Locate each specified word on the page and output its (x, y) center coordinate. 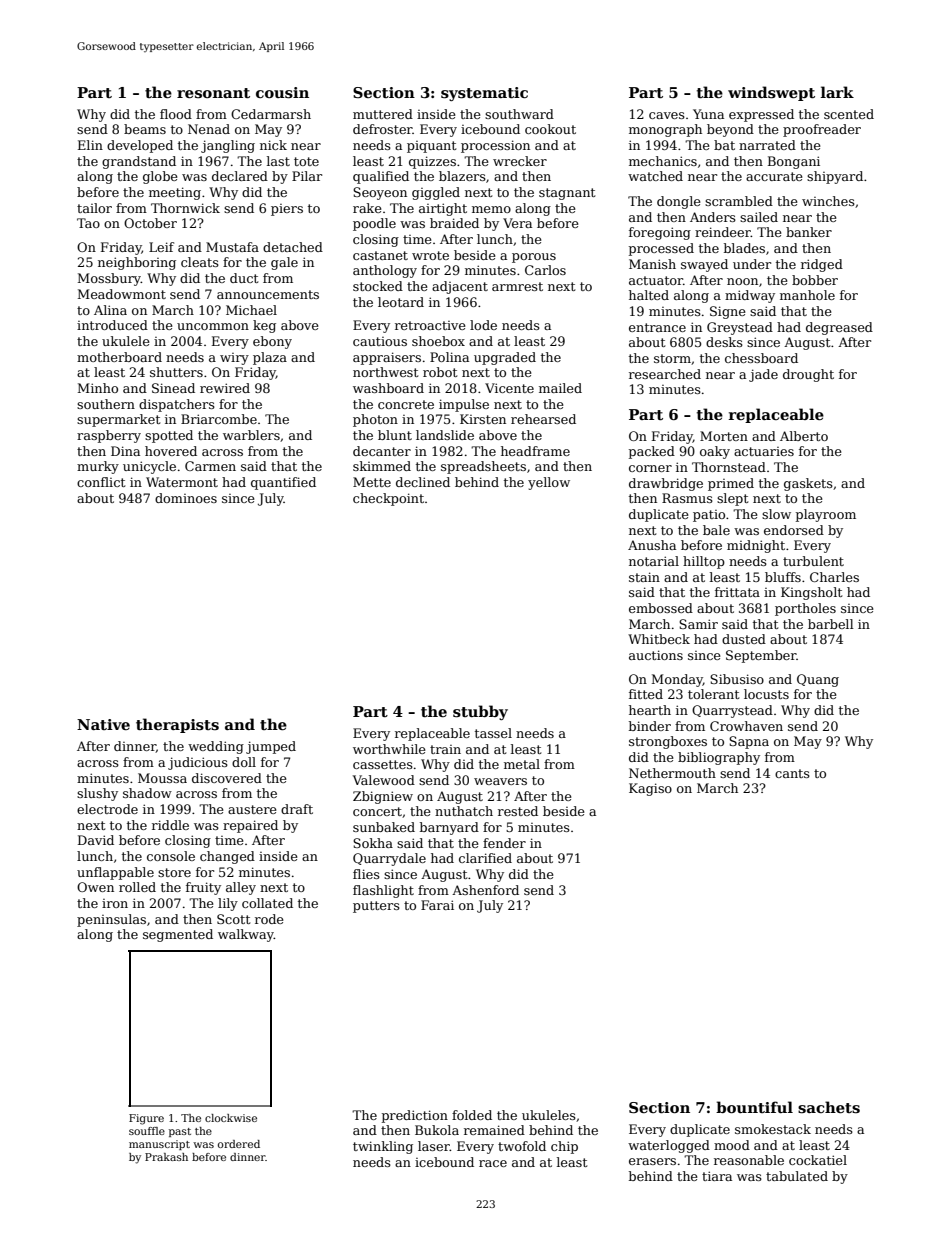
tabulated (797, 1176)
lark (837, 92)
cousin (282, 93)
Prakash (166, 1157)
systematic (484, 94)
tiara (717, 1176)
